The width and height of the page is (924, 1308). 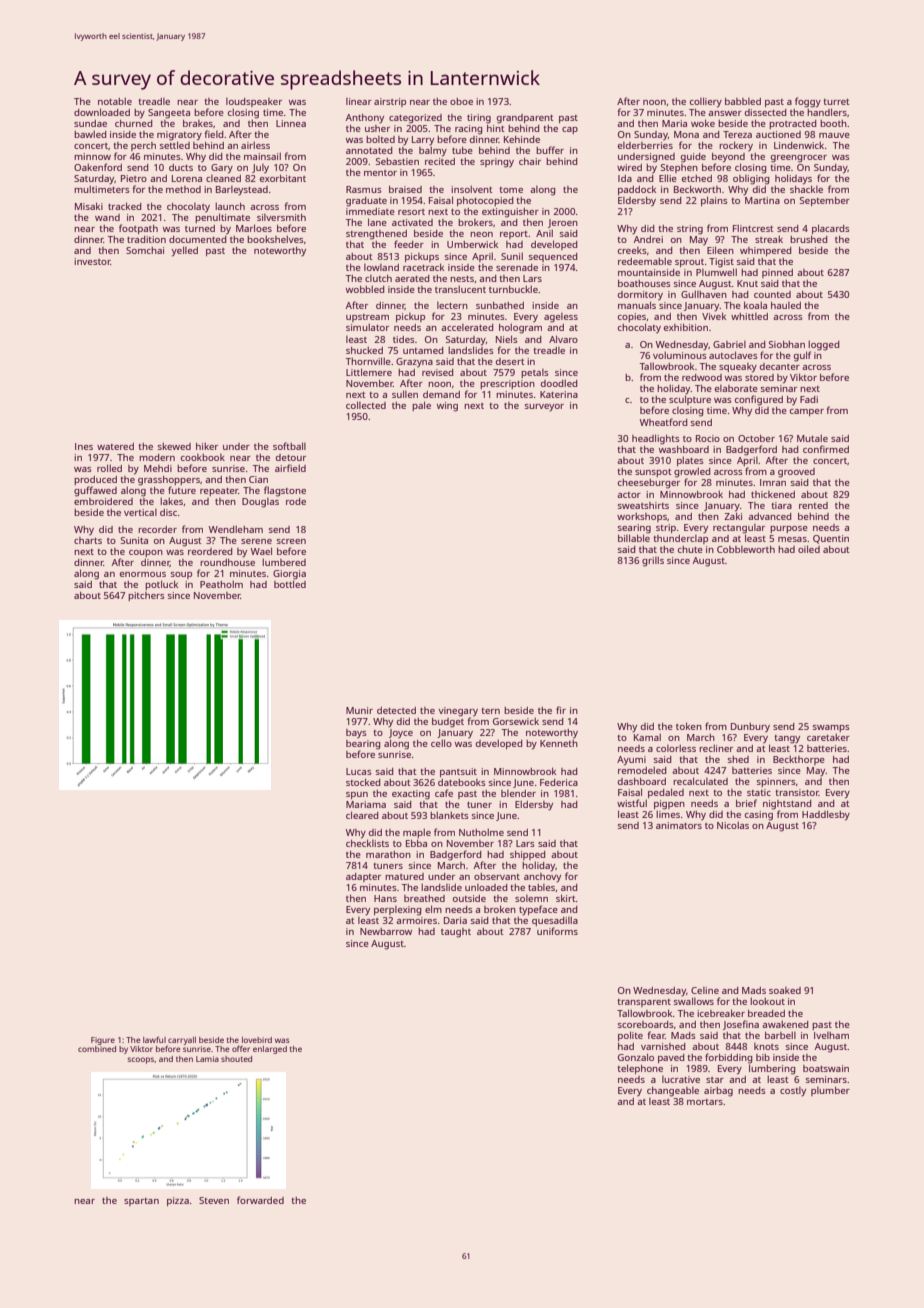 I want to click on redwood, so click(x=702, y=377).
